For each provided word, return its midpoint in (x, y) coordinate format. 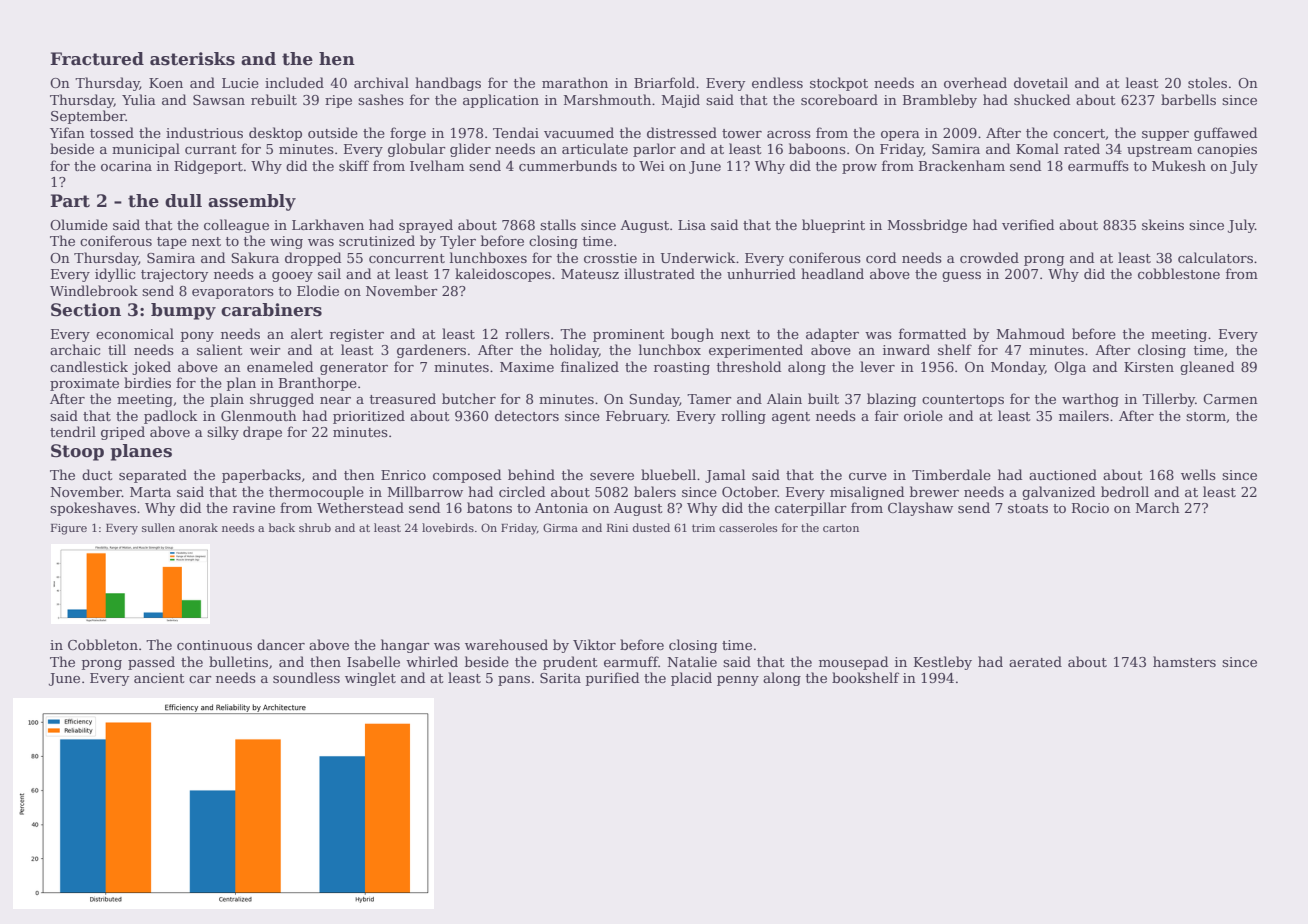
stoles (1207, 82)
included (294, 82)
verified (1028, 224)
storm (1206, 416)
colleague (236, 226)
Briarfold (664, 82)
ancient (159, 678)
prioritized (369, 417)
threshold (749, 366)
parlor (654, 150)
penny (738, 681)
